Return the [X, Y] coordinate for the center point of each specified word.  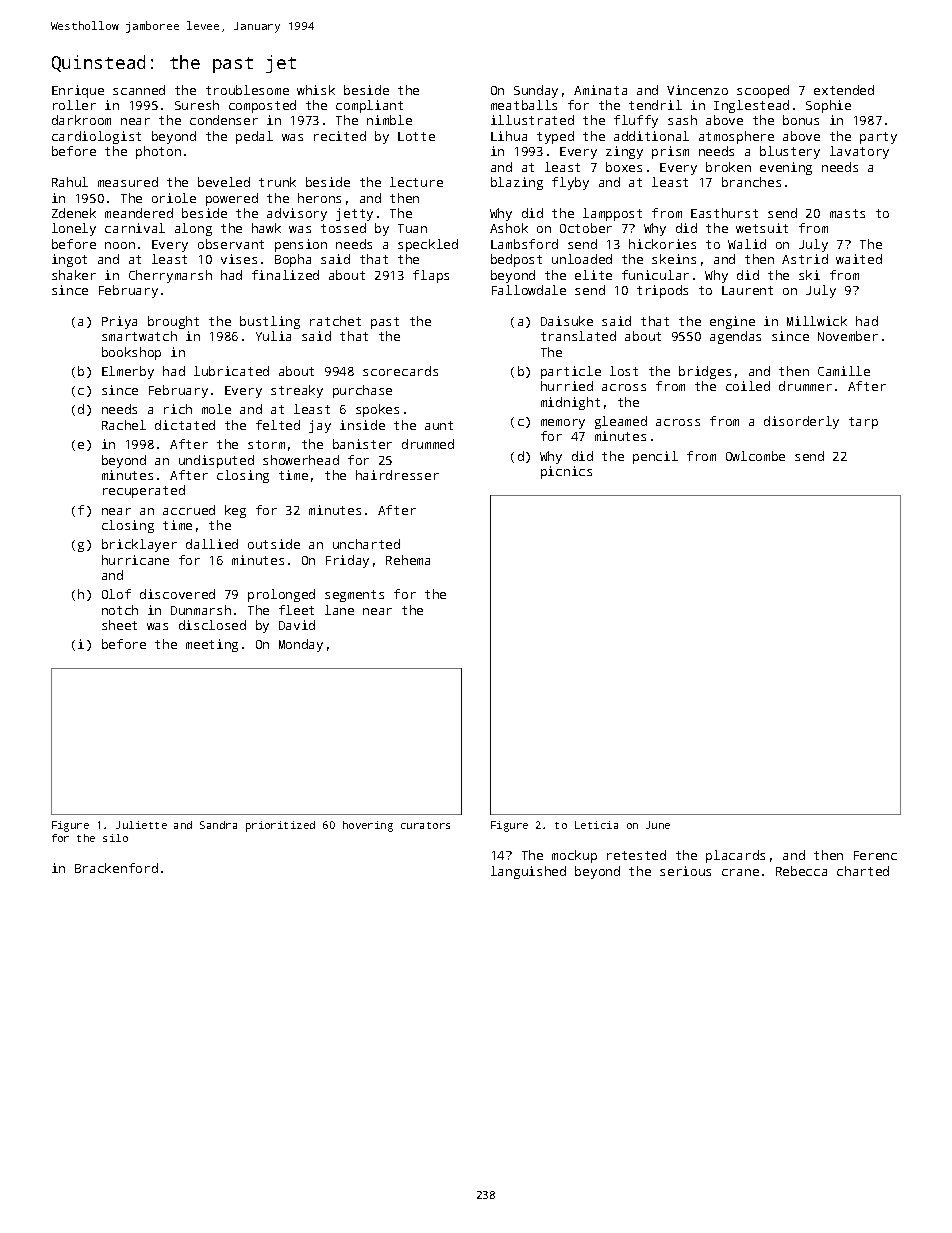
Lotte [416, 136]
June [658, 825]
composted [262, 106]
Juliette [141, 825]
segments [354, 596]
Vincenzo [697, 90]
